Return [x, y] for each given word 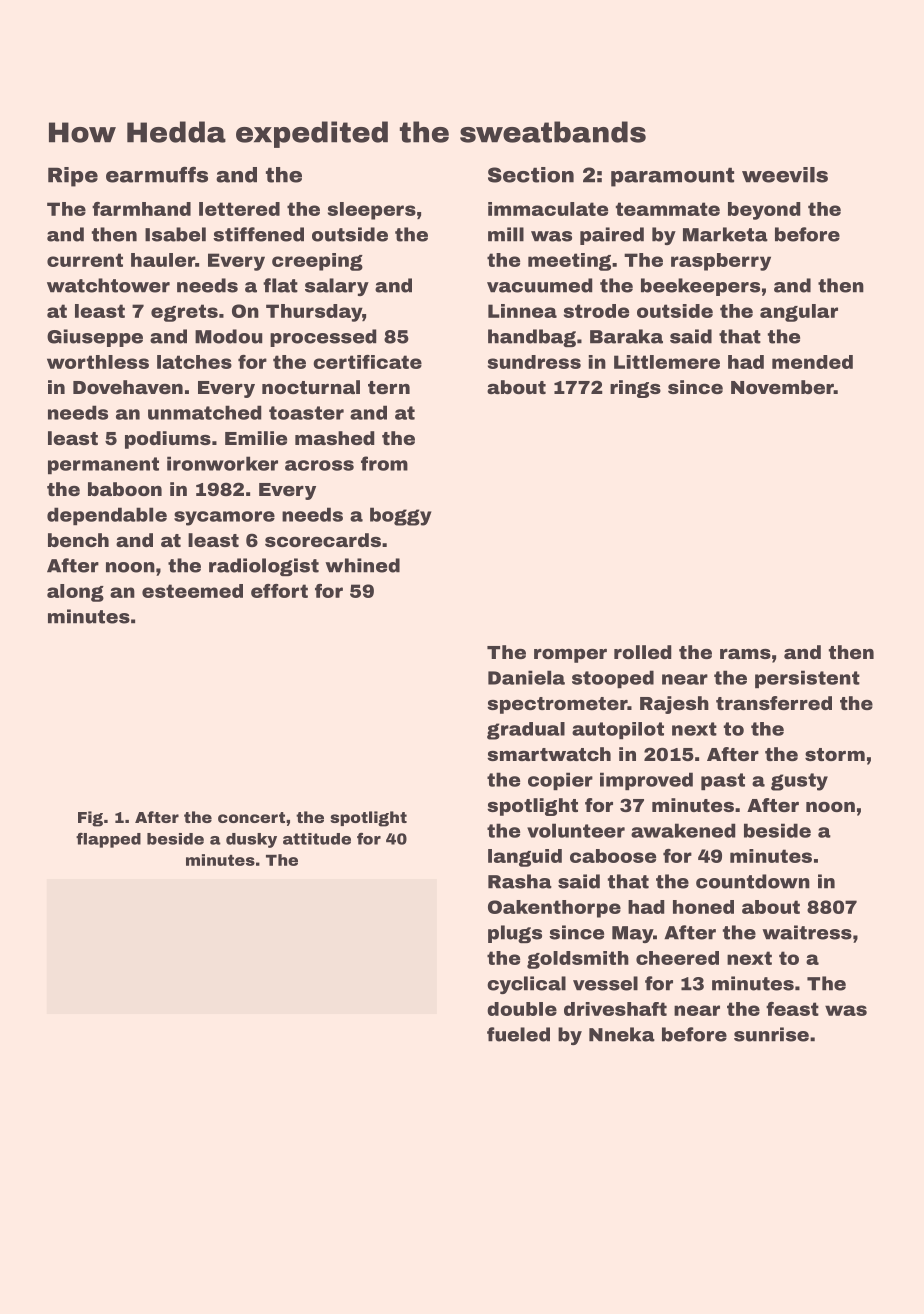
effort [279, 591]
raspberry [721, 262]
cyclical [526, 985]
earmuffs [157, 174]
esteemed [192, 591]
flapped [108, 840]
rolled [643, 652]
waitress [807, 932]
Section [531, 175]
